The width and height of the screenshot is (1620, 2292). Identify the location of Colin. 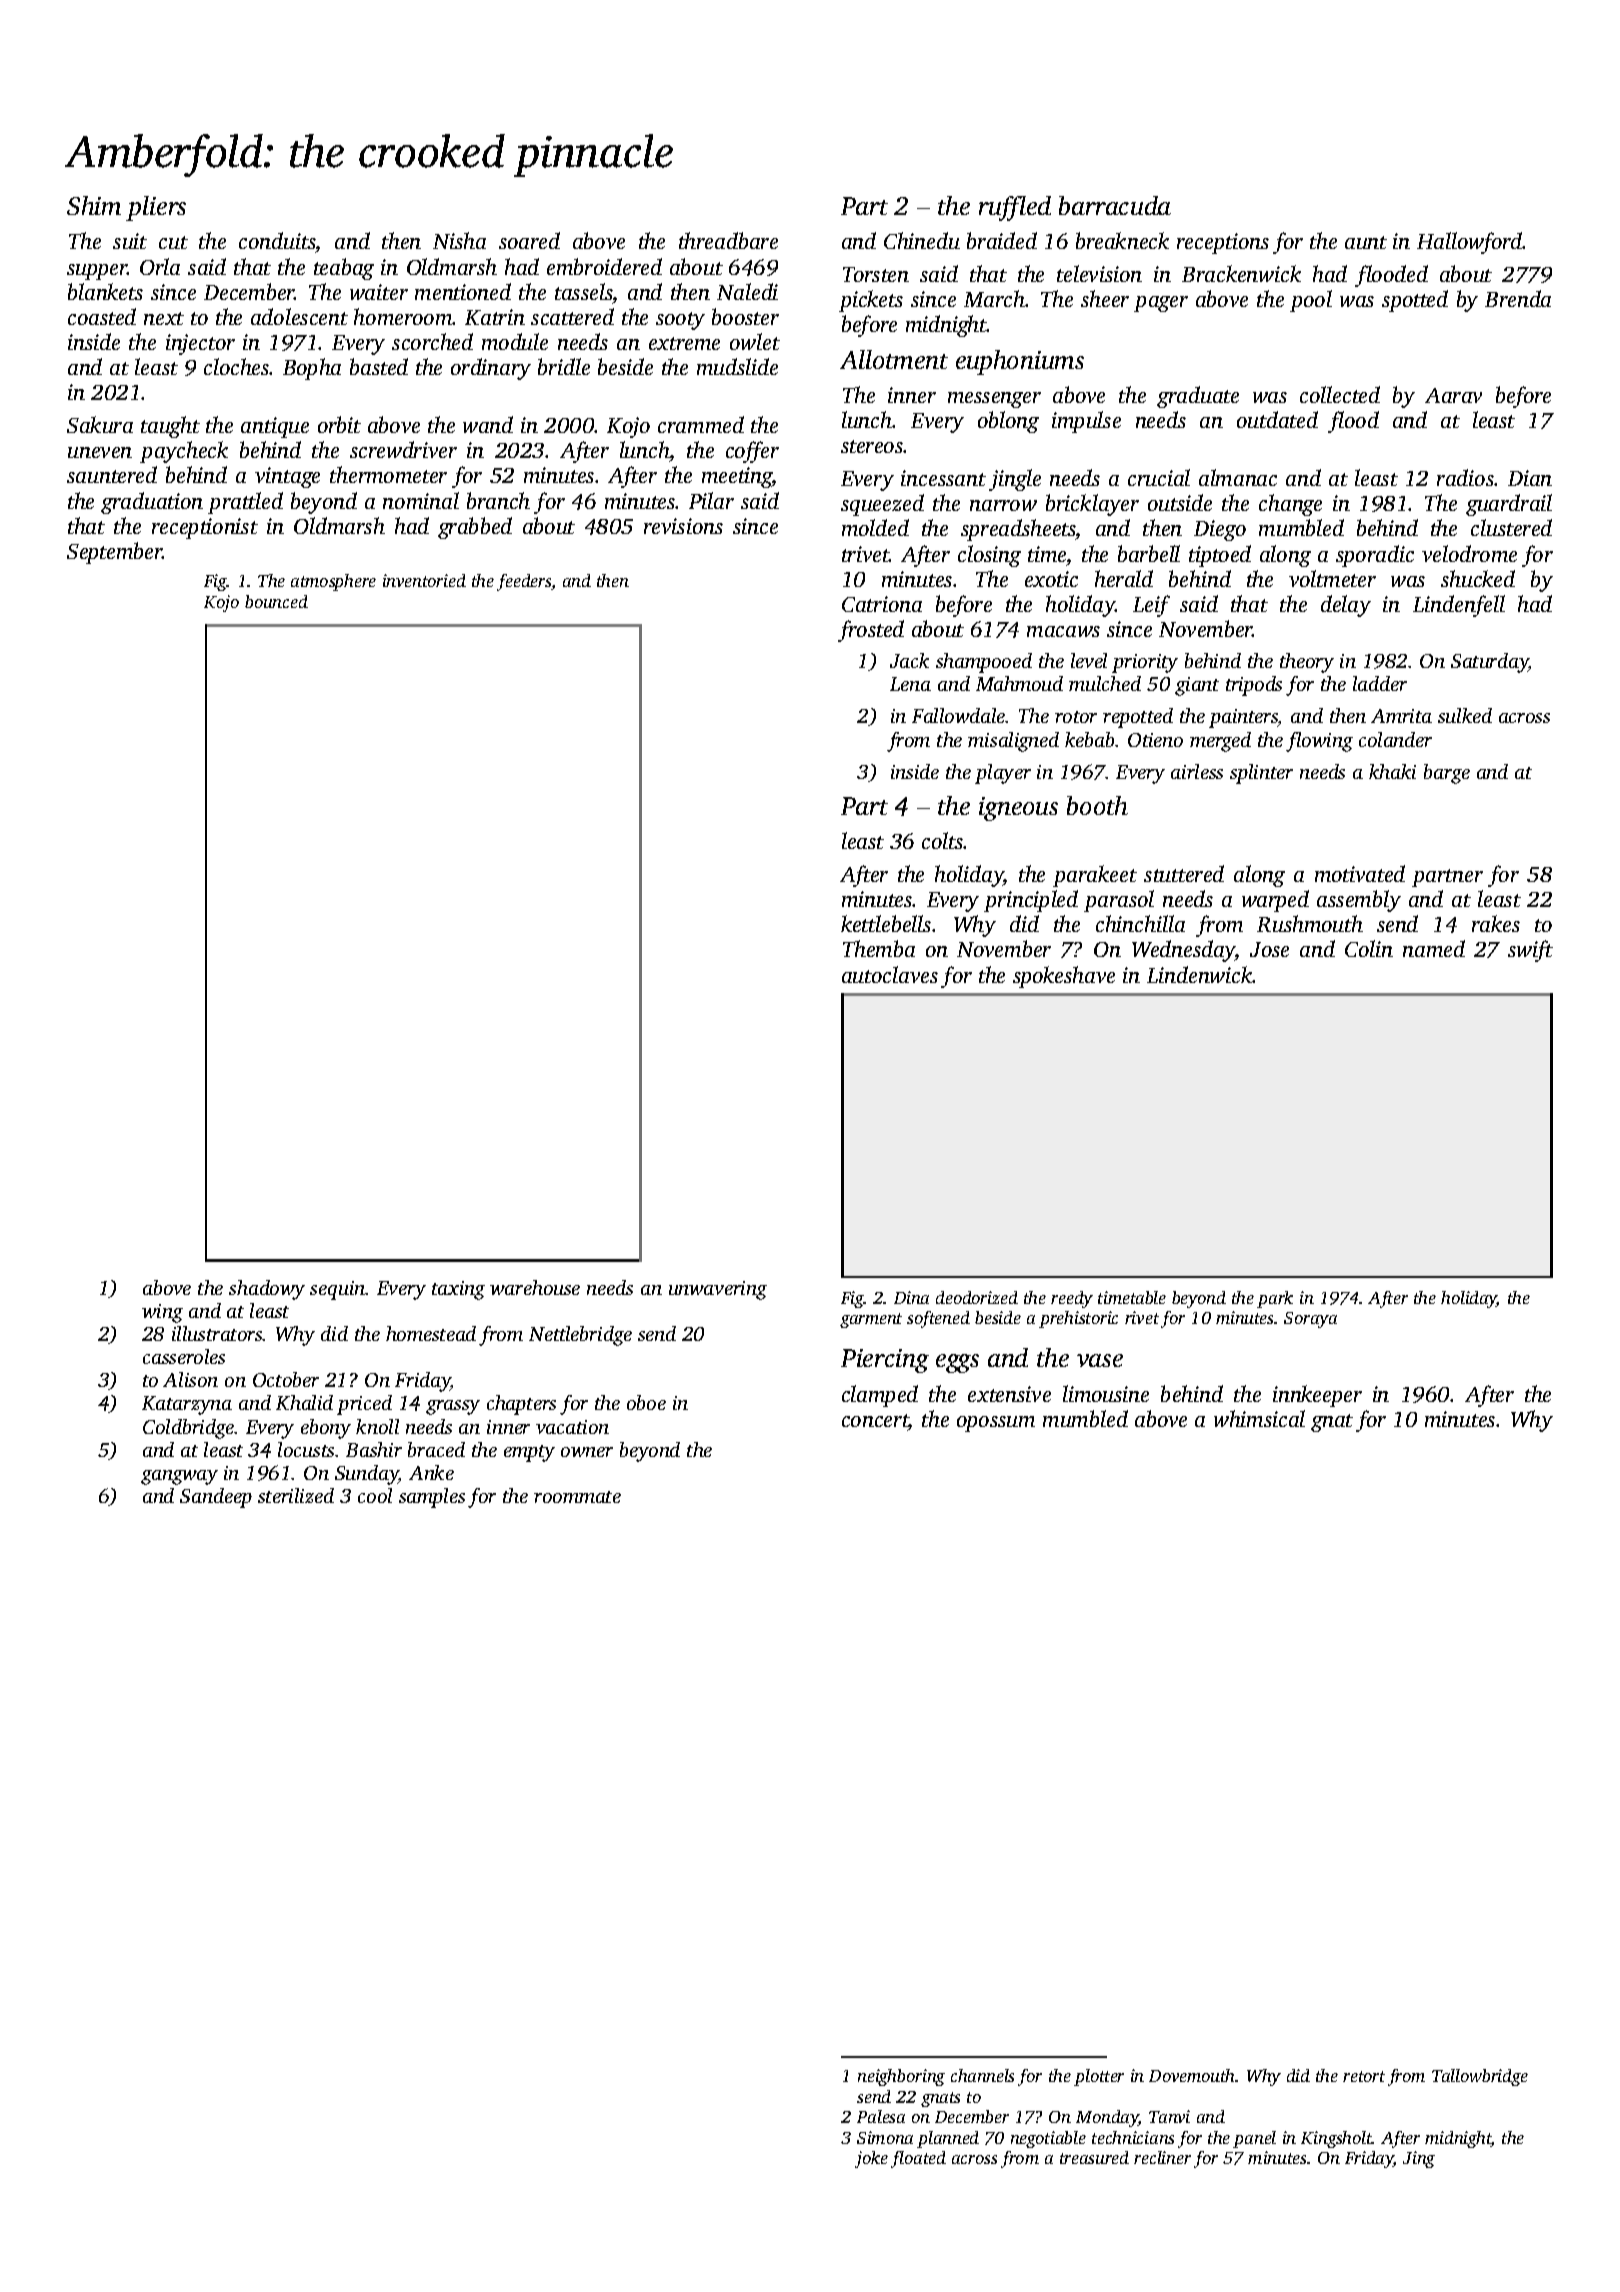
(1369, 948).
